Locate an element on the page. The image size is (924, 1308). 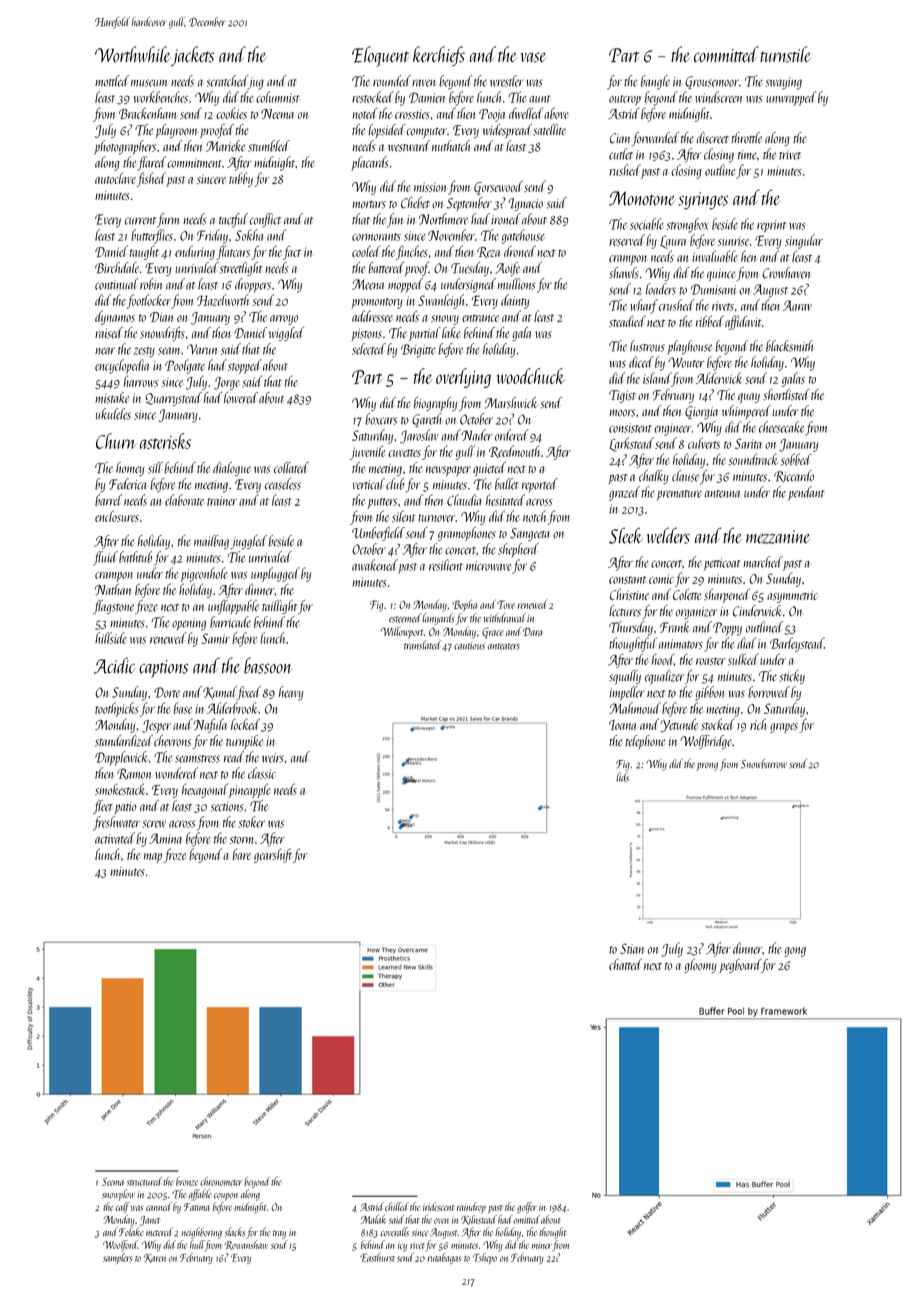
Birchdale is located at coordinates (117, 268).
